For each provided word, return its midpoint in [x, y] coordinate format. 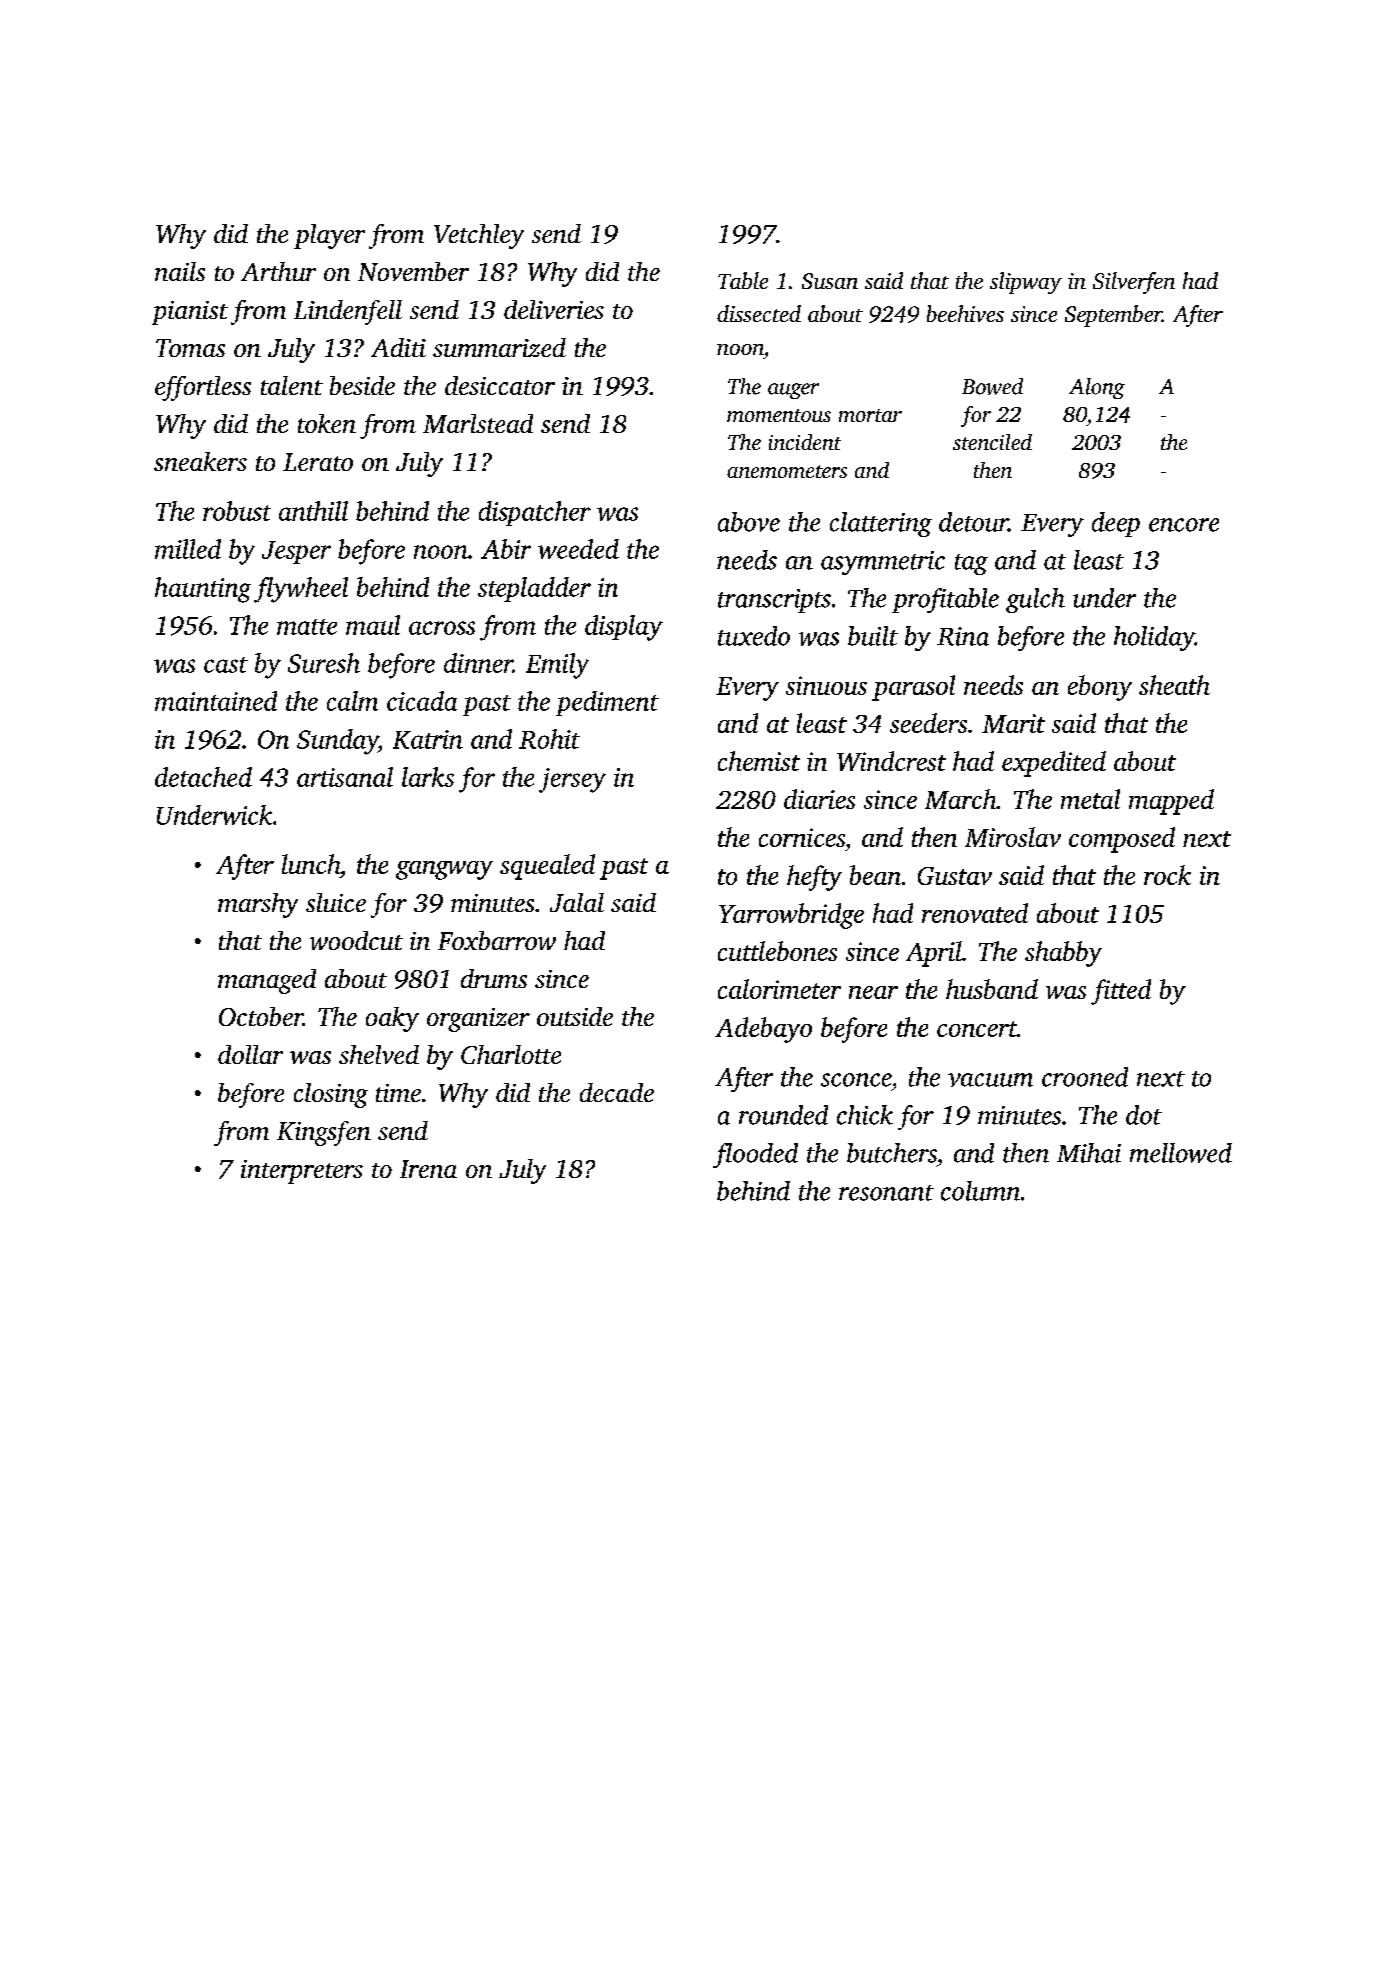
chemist [759, 761]
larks [428, 777]
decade [617, 1092]
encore [1184, 525]
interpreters [302, 1172]
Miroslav [1013, 837]
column [980, 1191]
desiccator [500, 385]
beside [362, 385]
